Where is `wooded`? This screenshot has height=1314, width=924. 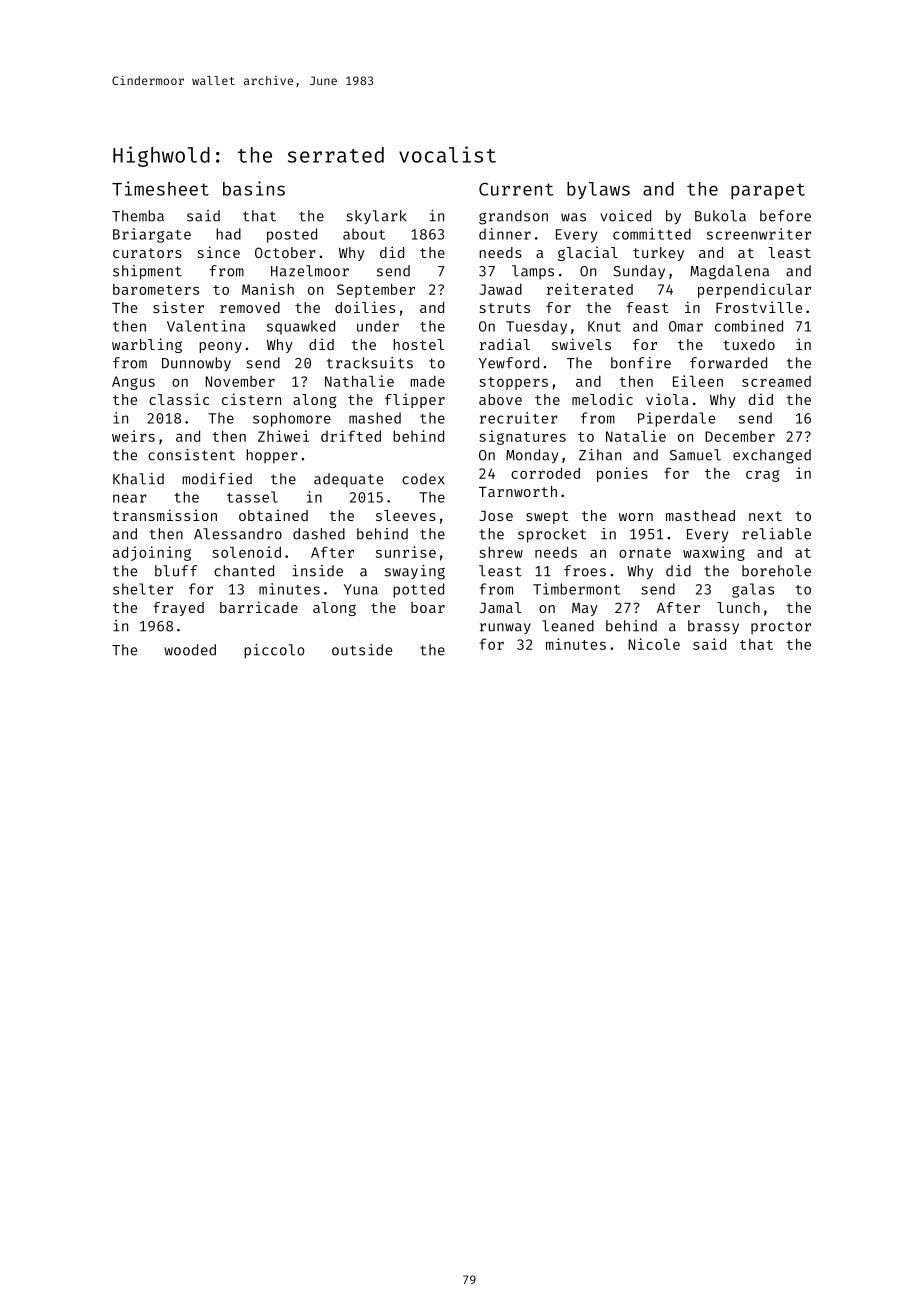
wooded is located at coordinates (190, 650).
